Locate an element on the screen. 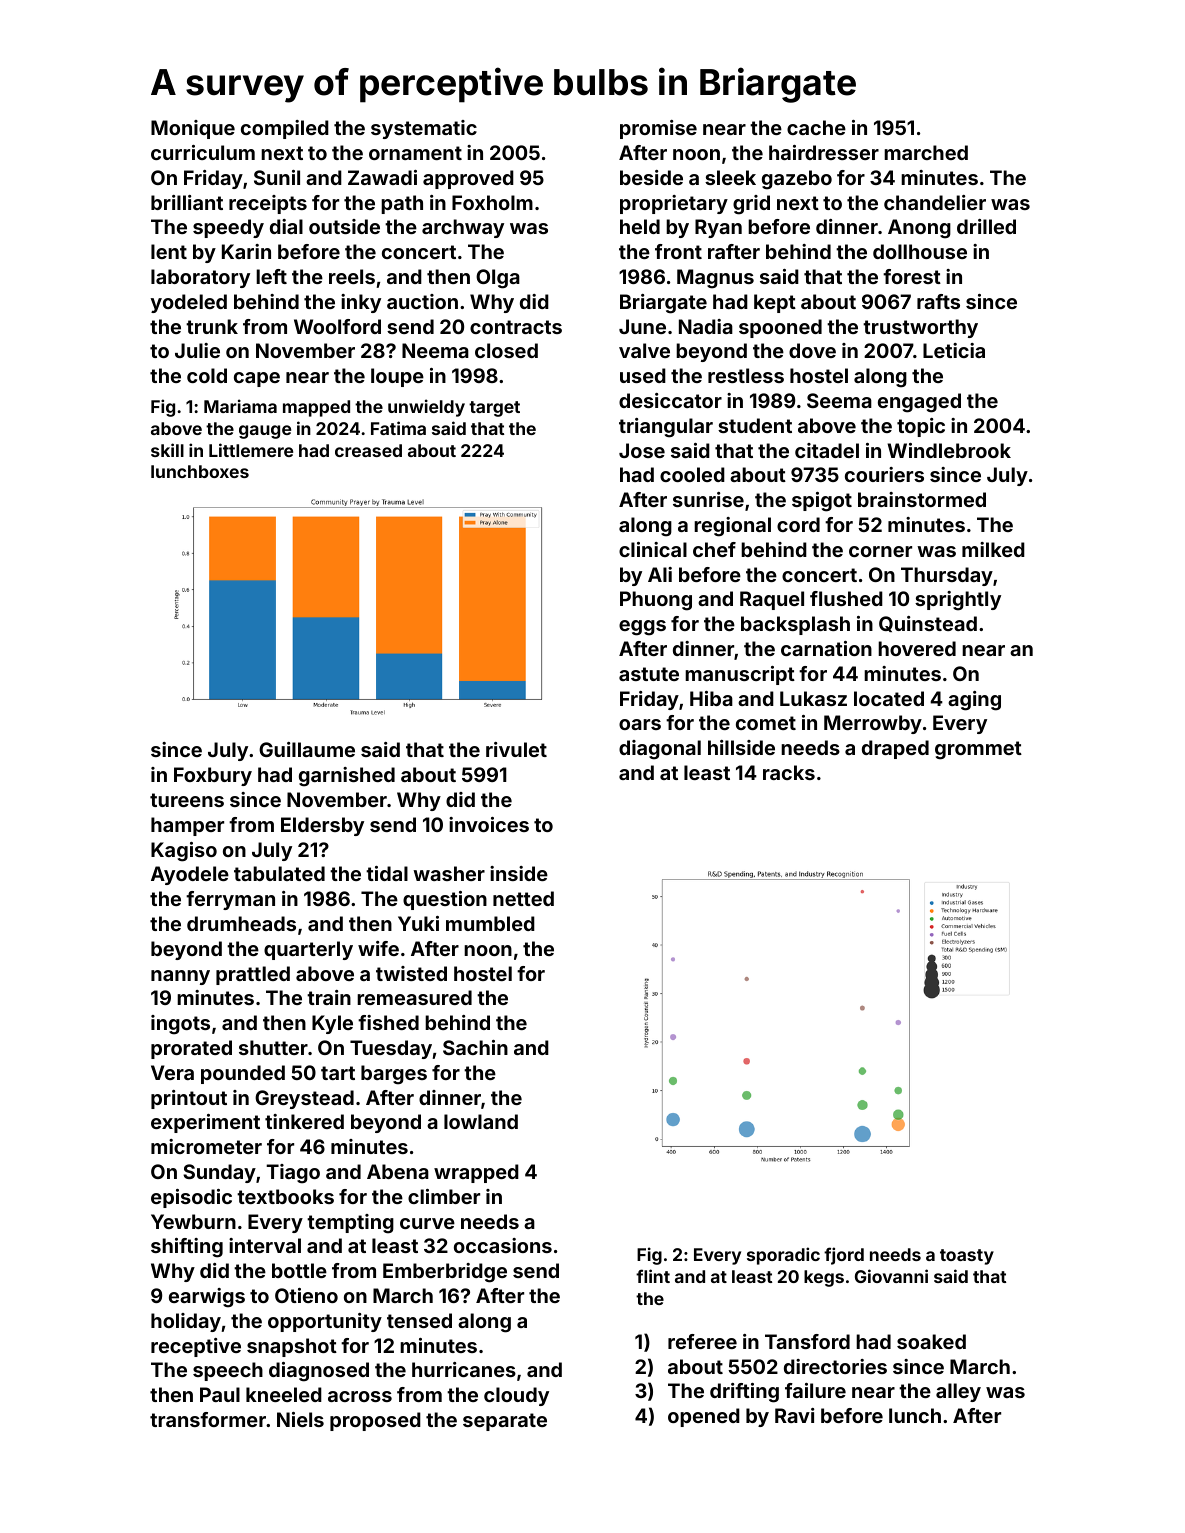 This screenshot has height=1533, width=1185. snapshot is located at coordinates (292, 1347).
